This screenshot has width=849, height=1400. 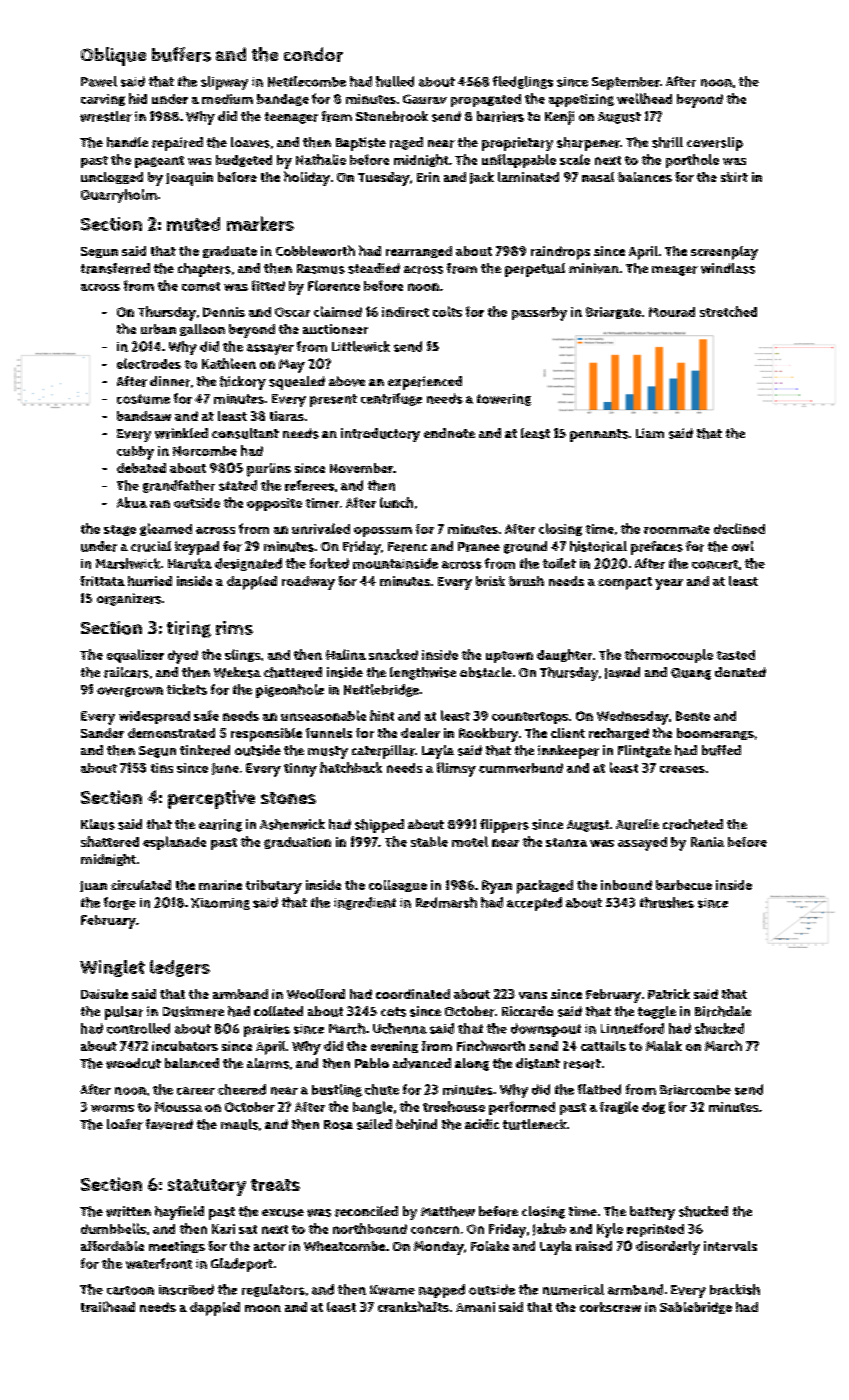 What do you see at coordinates (632, 1028) in the screenshot?
I see `Linnetford` at bounding box center [632, 1028].
